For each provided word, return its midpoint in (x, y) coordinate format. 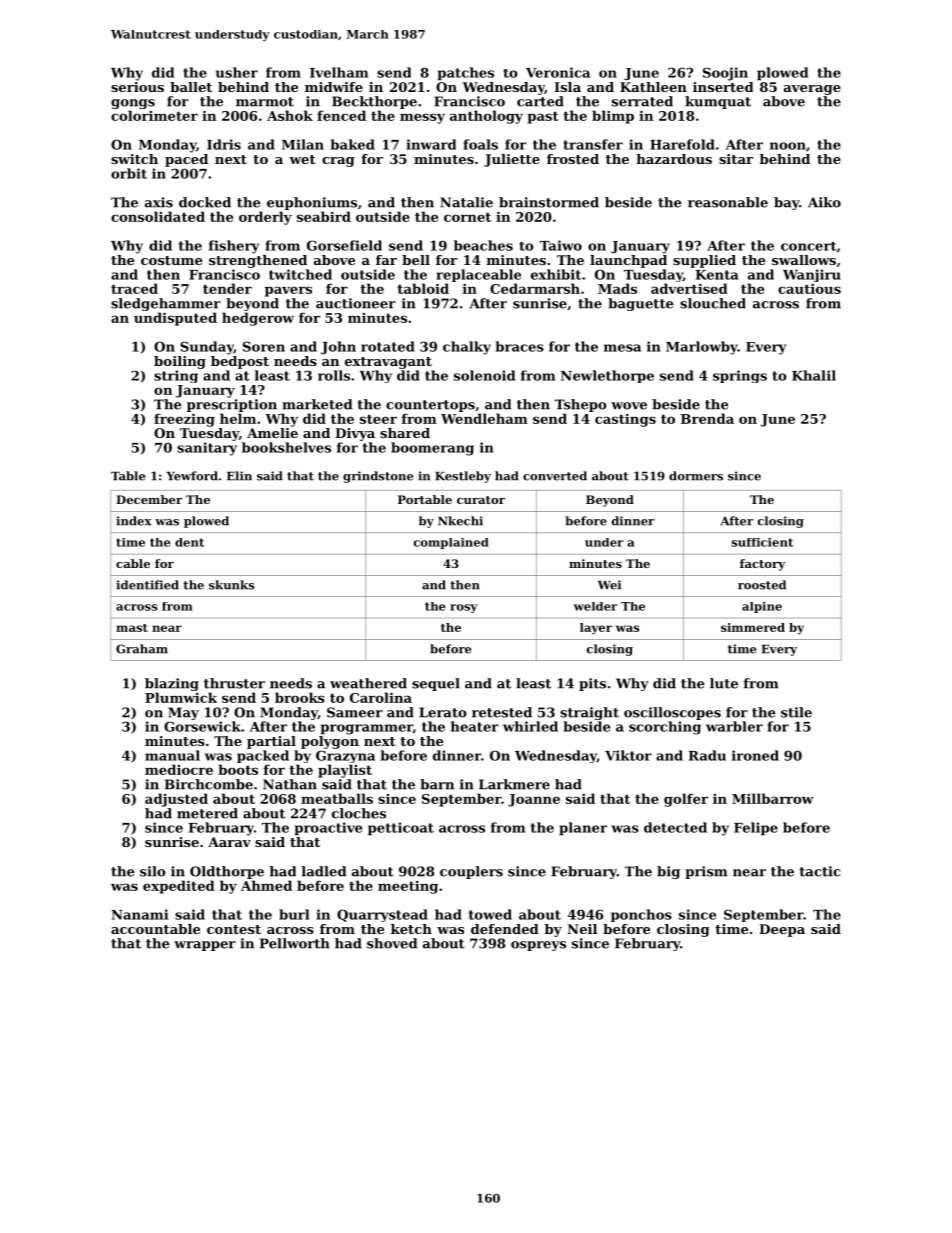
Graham (142, 649)
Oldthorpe (227, 872)
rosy (464, 608)
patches (466, 74)
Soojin (725, 74)
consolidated (158, 216)
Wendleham (484, 418)
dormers (696, 476)
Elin (239, 476)
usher (237, 72)
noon (788, 146)
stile (796, 712)
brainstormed (549, 202)
